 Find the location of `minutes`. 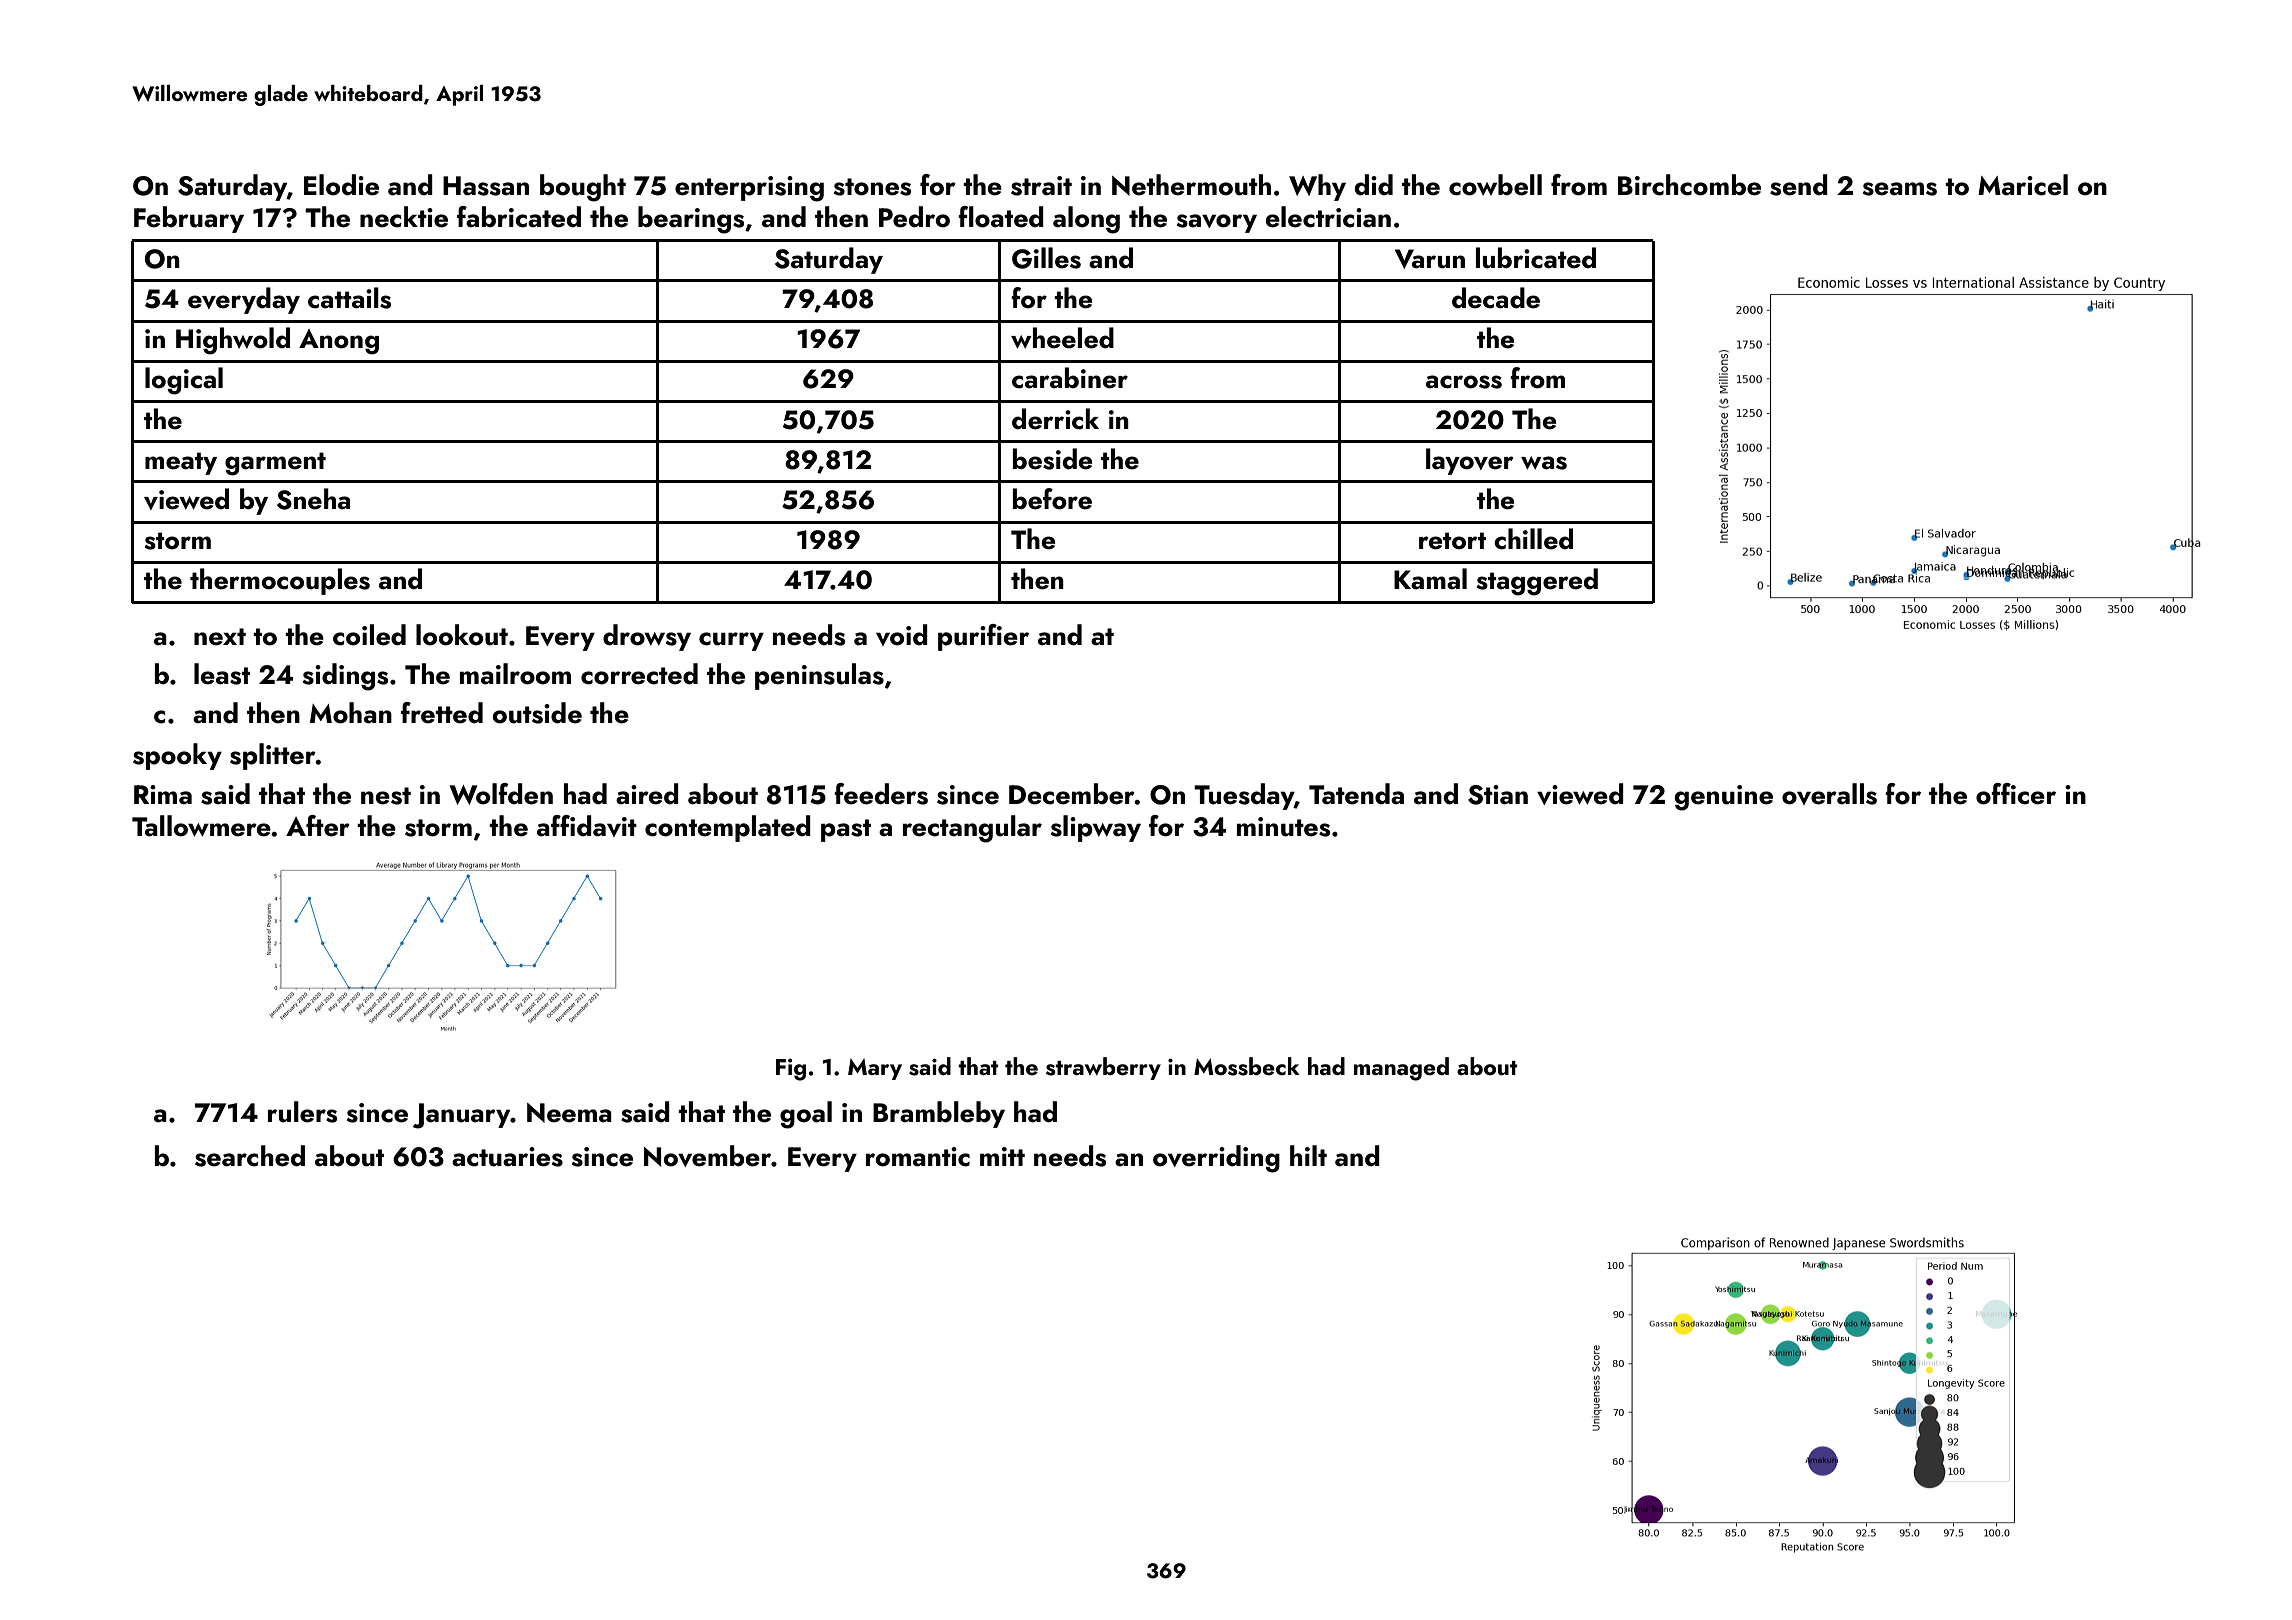

minutes is located at coordinates (1283, 827).
